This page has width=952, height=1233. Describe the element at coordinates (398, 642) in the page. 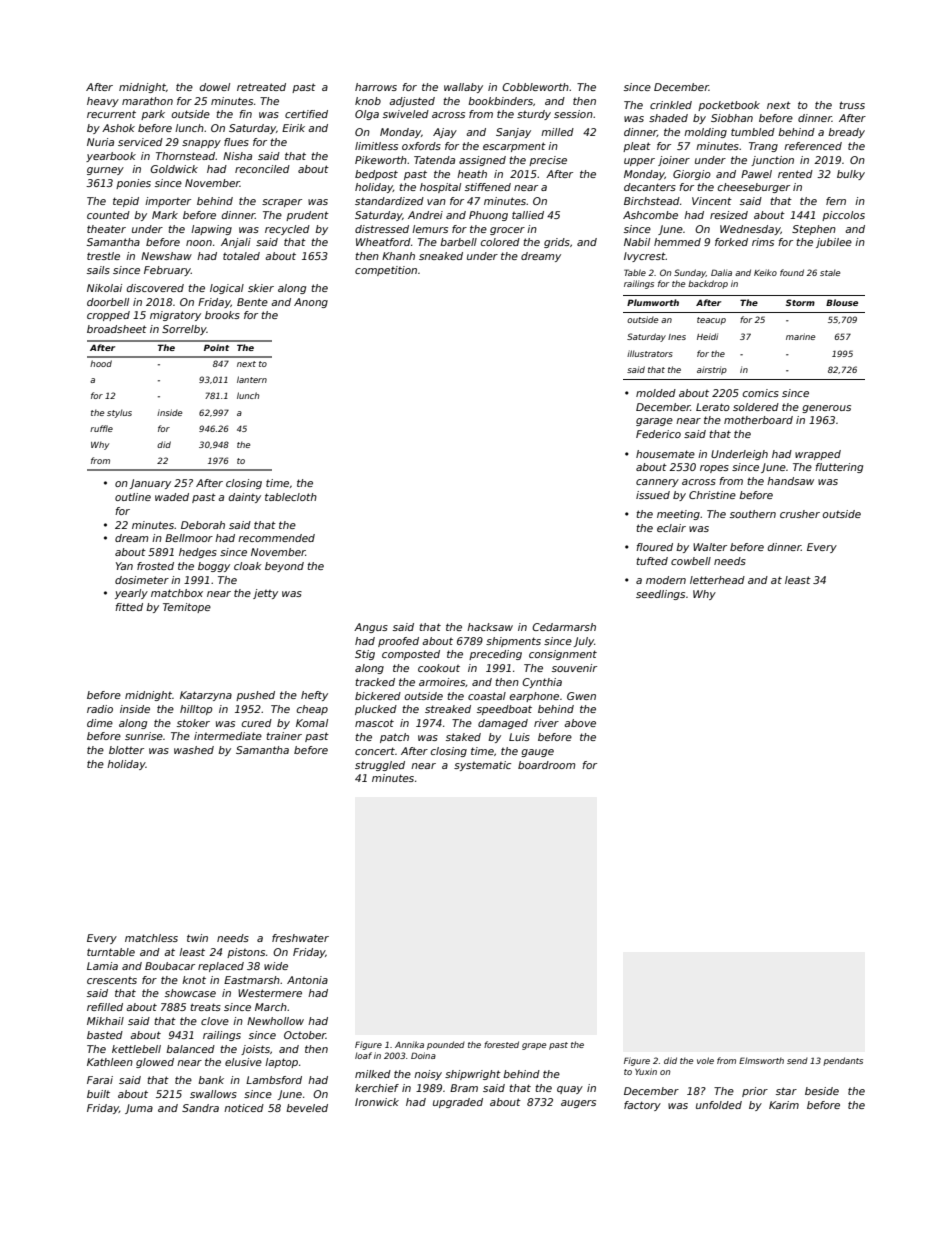

I see `proofed` at that location.
